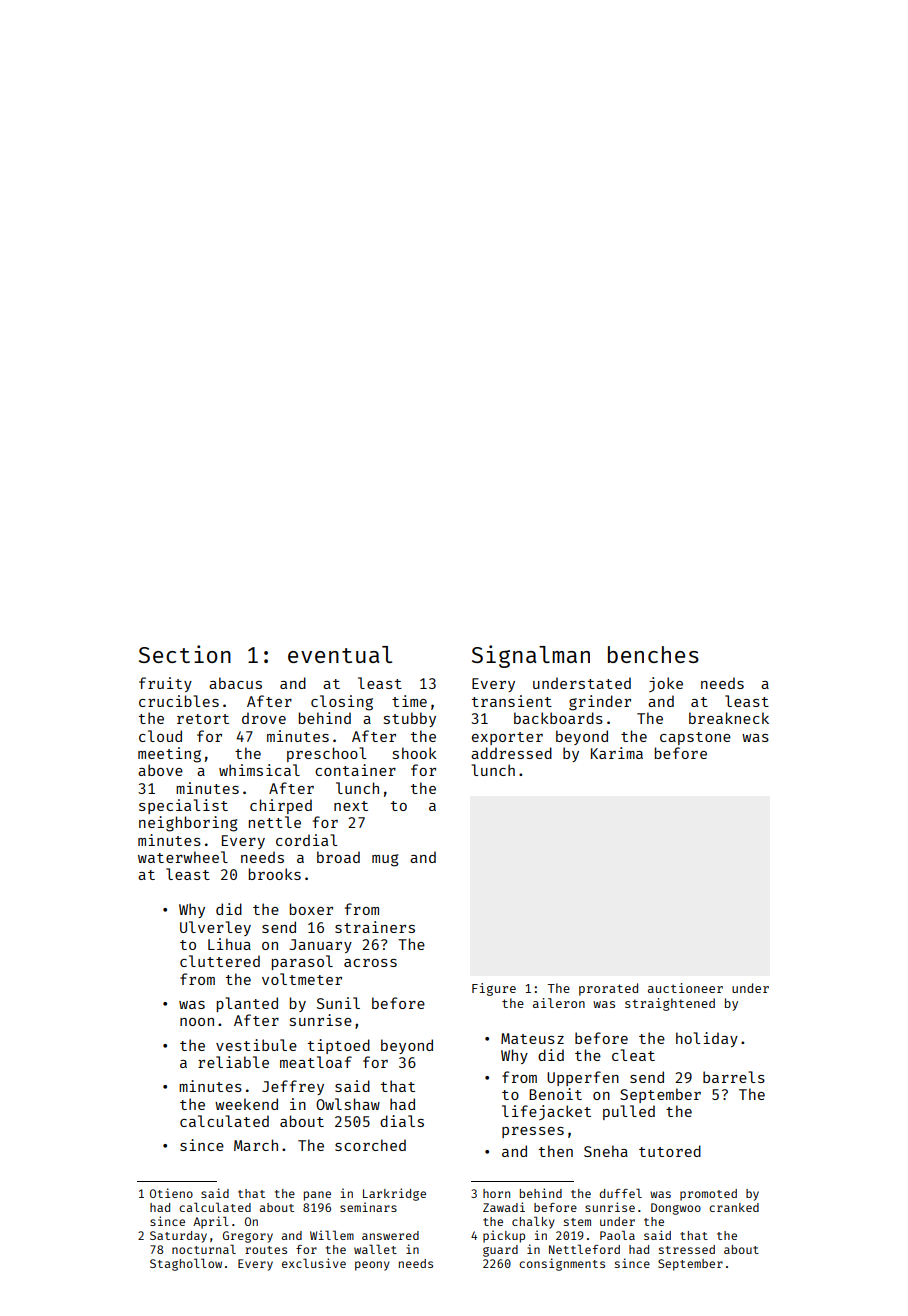 The image size is (908, 1316). I want to click on Jeffrey, so click(293, 1087).
